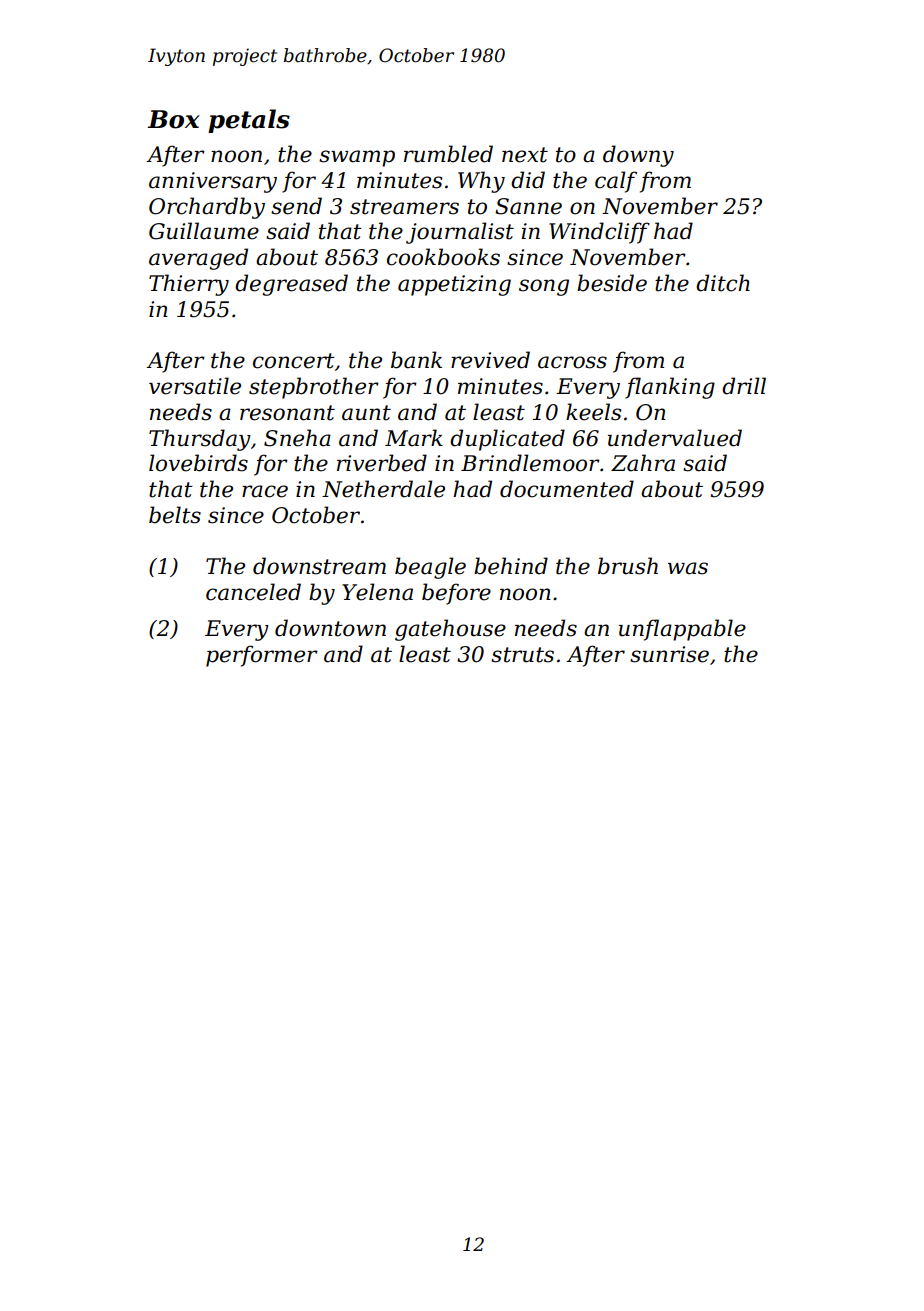 The image size is (924, 1311). I want to click on next, so click(525, 155).
